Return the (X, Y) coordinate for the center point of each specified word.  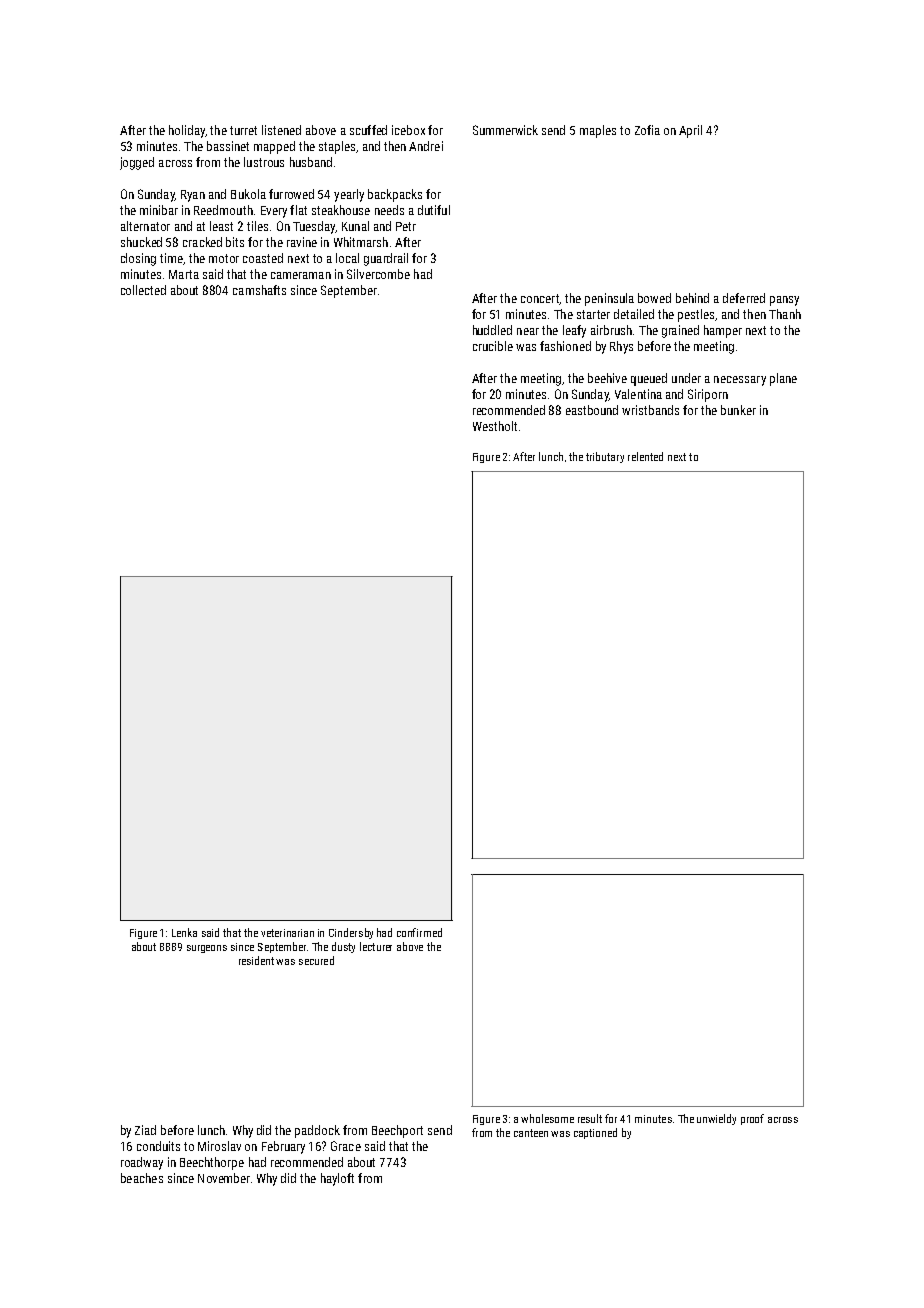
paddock (317, 1131)
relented (645, 456)
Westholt (495, 426)
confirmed (419, 932)
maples (598, 131)
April (690, 131)
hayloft (337, 1179)
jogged (137, 163)
